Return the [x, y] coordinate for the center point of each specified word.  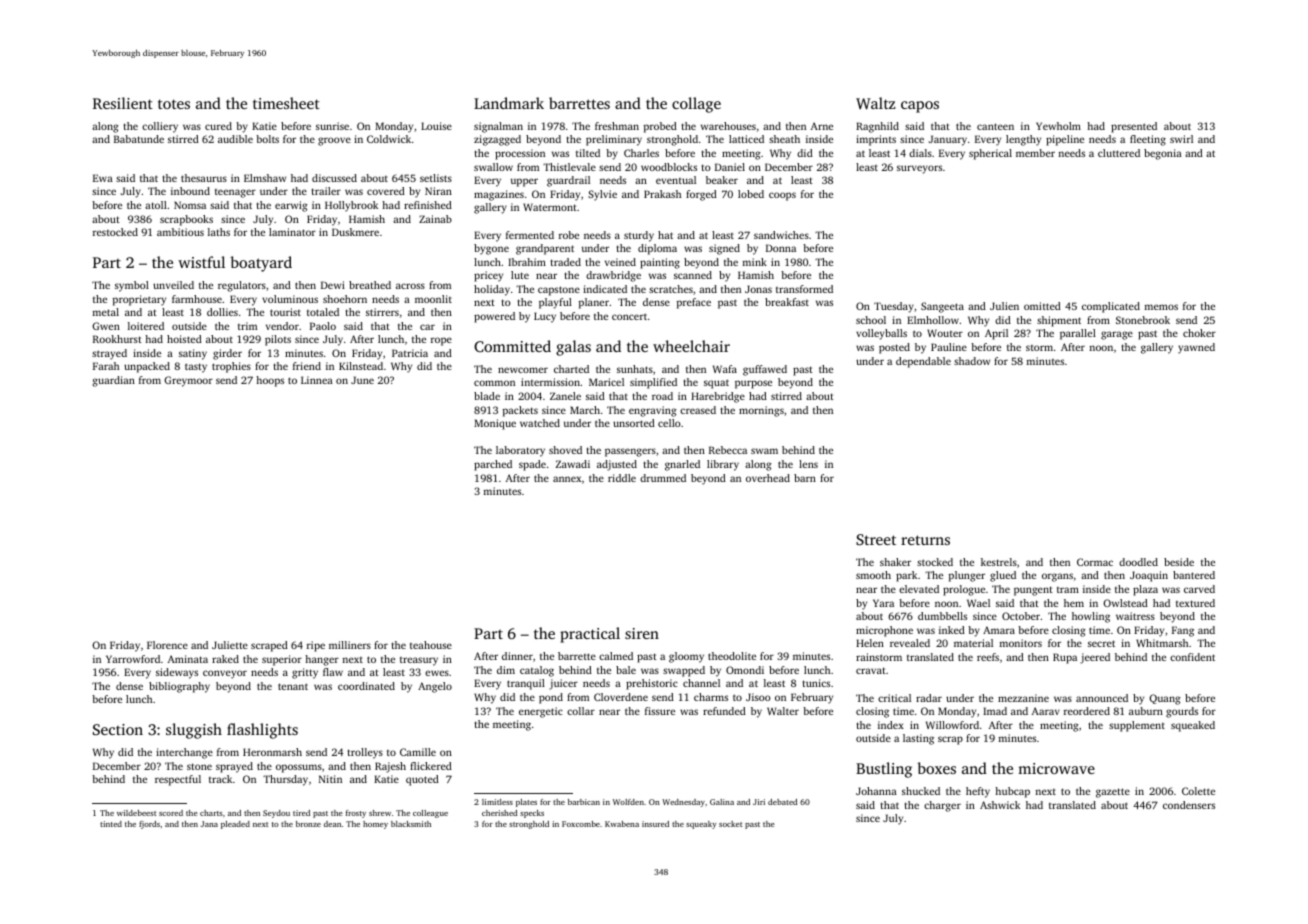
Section [118, 729]
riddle [622, 478]
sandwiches [781, 235]
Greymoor [188, 381]
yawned [1196, 348]
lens [808, 464]
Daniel [730, 167]
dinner [517, 656]
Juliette [230, 645]
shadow [972, 361]
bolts [267, 139]
